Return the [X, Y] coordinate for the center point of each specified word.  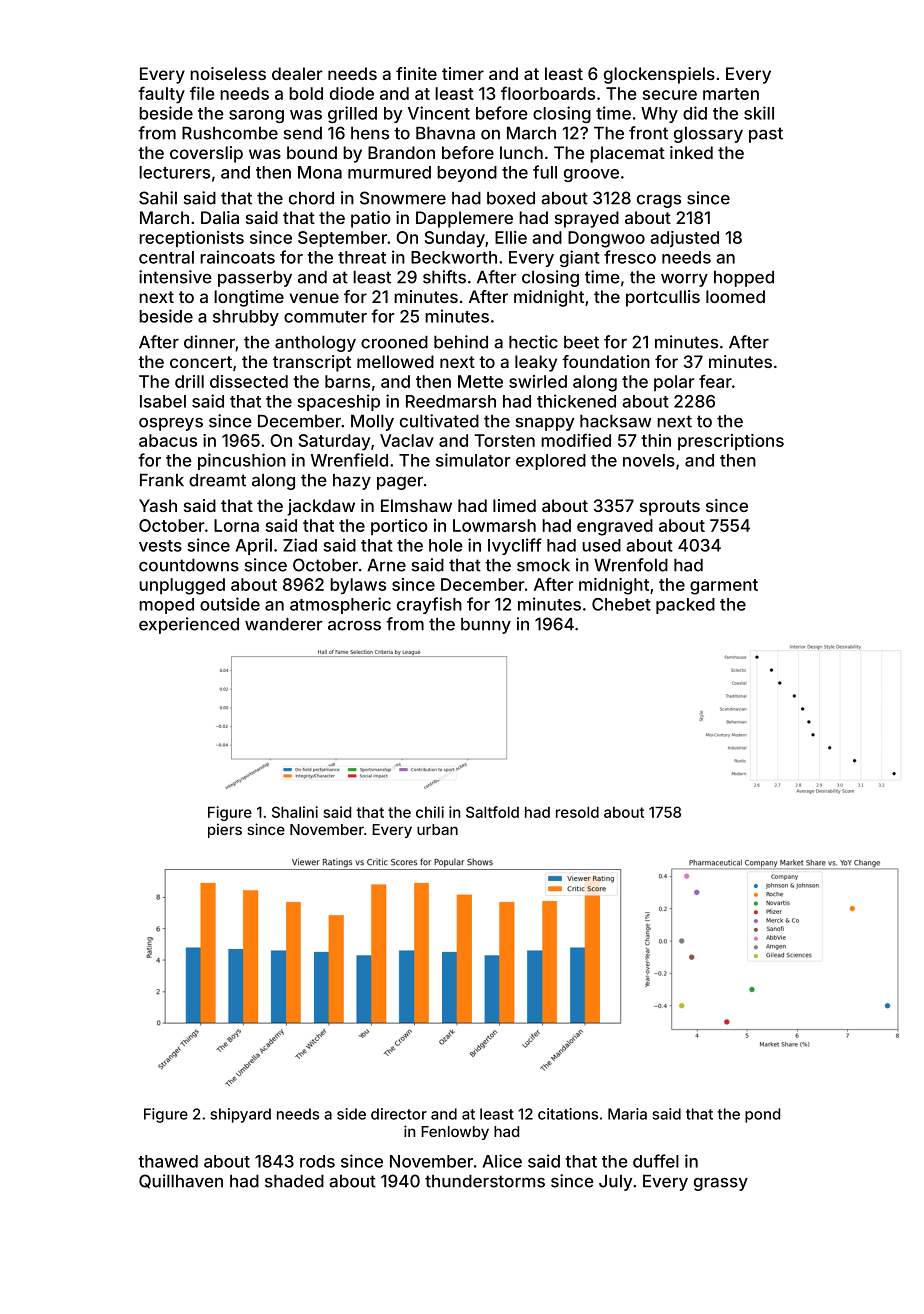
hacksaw [616, 421]
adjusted [684, 239]
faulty [161, 95]
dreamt [217, 480]
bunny [486, 626]
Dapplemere [464, 219]
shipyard [240, 1115]
